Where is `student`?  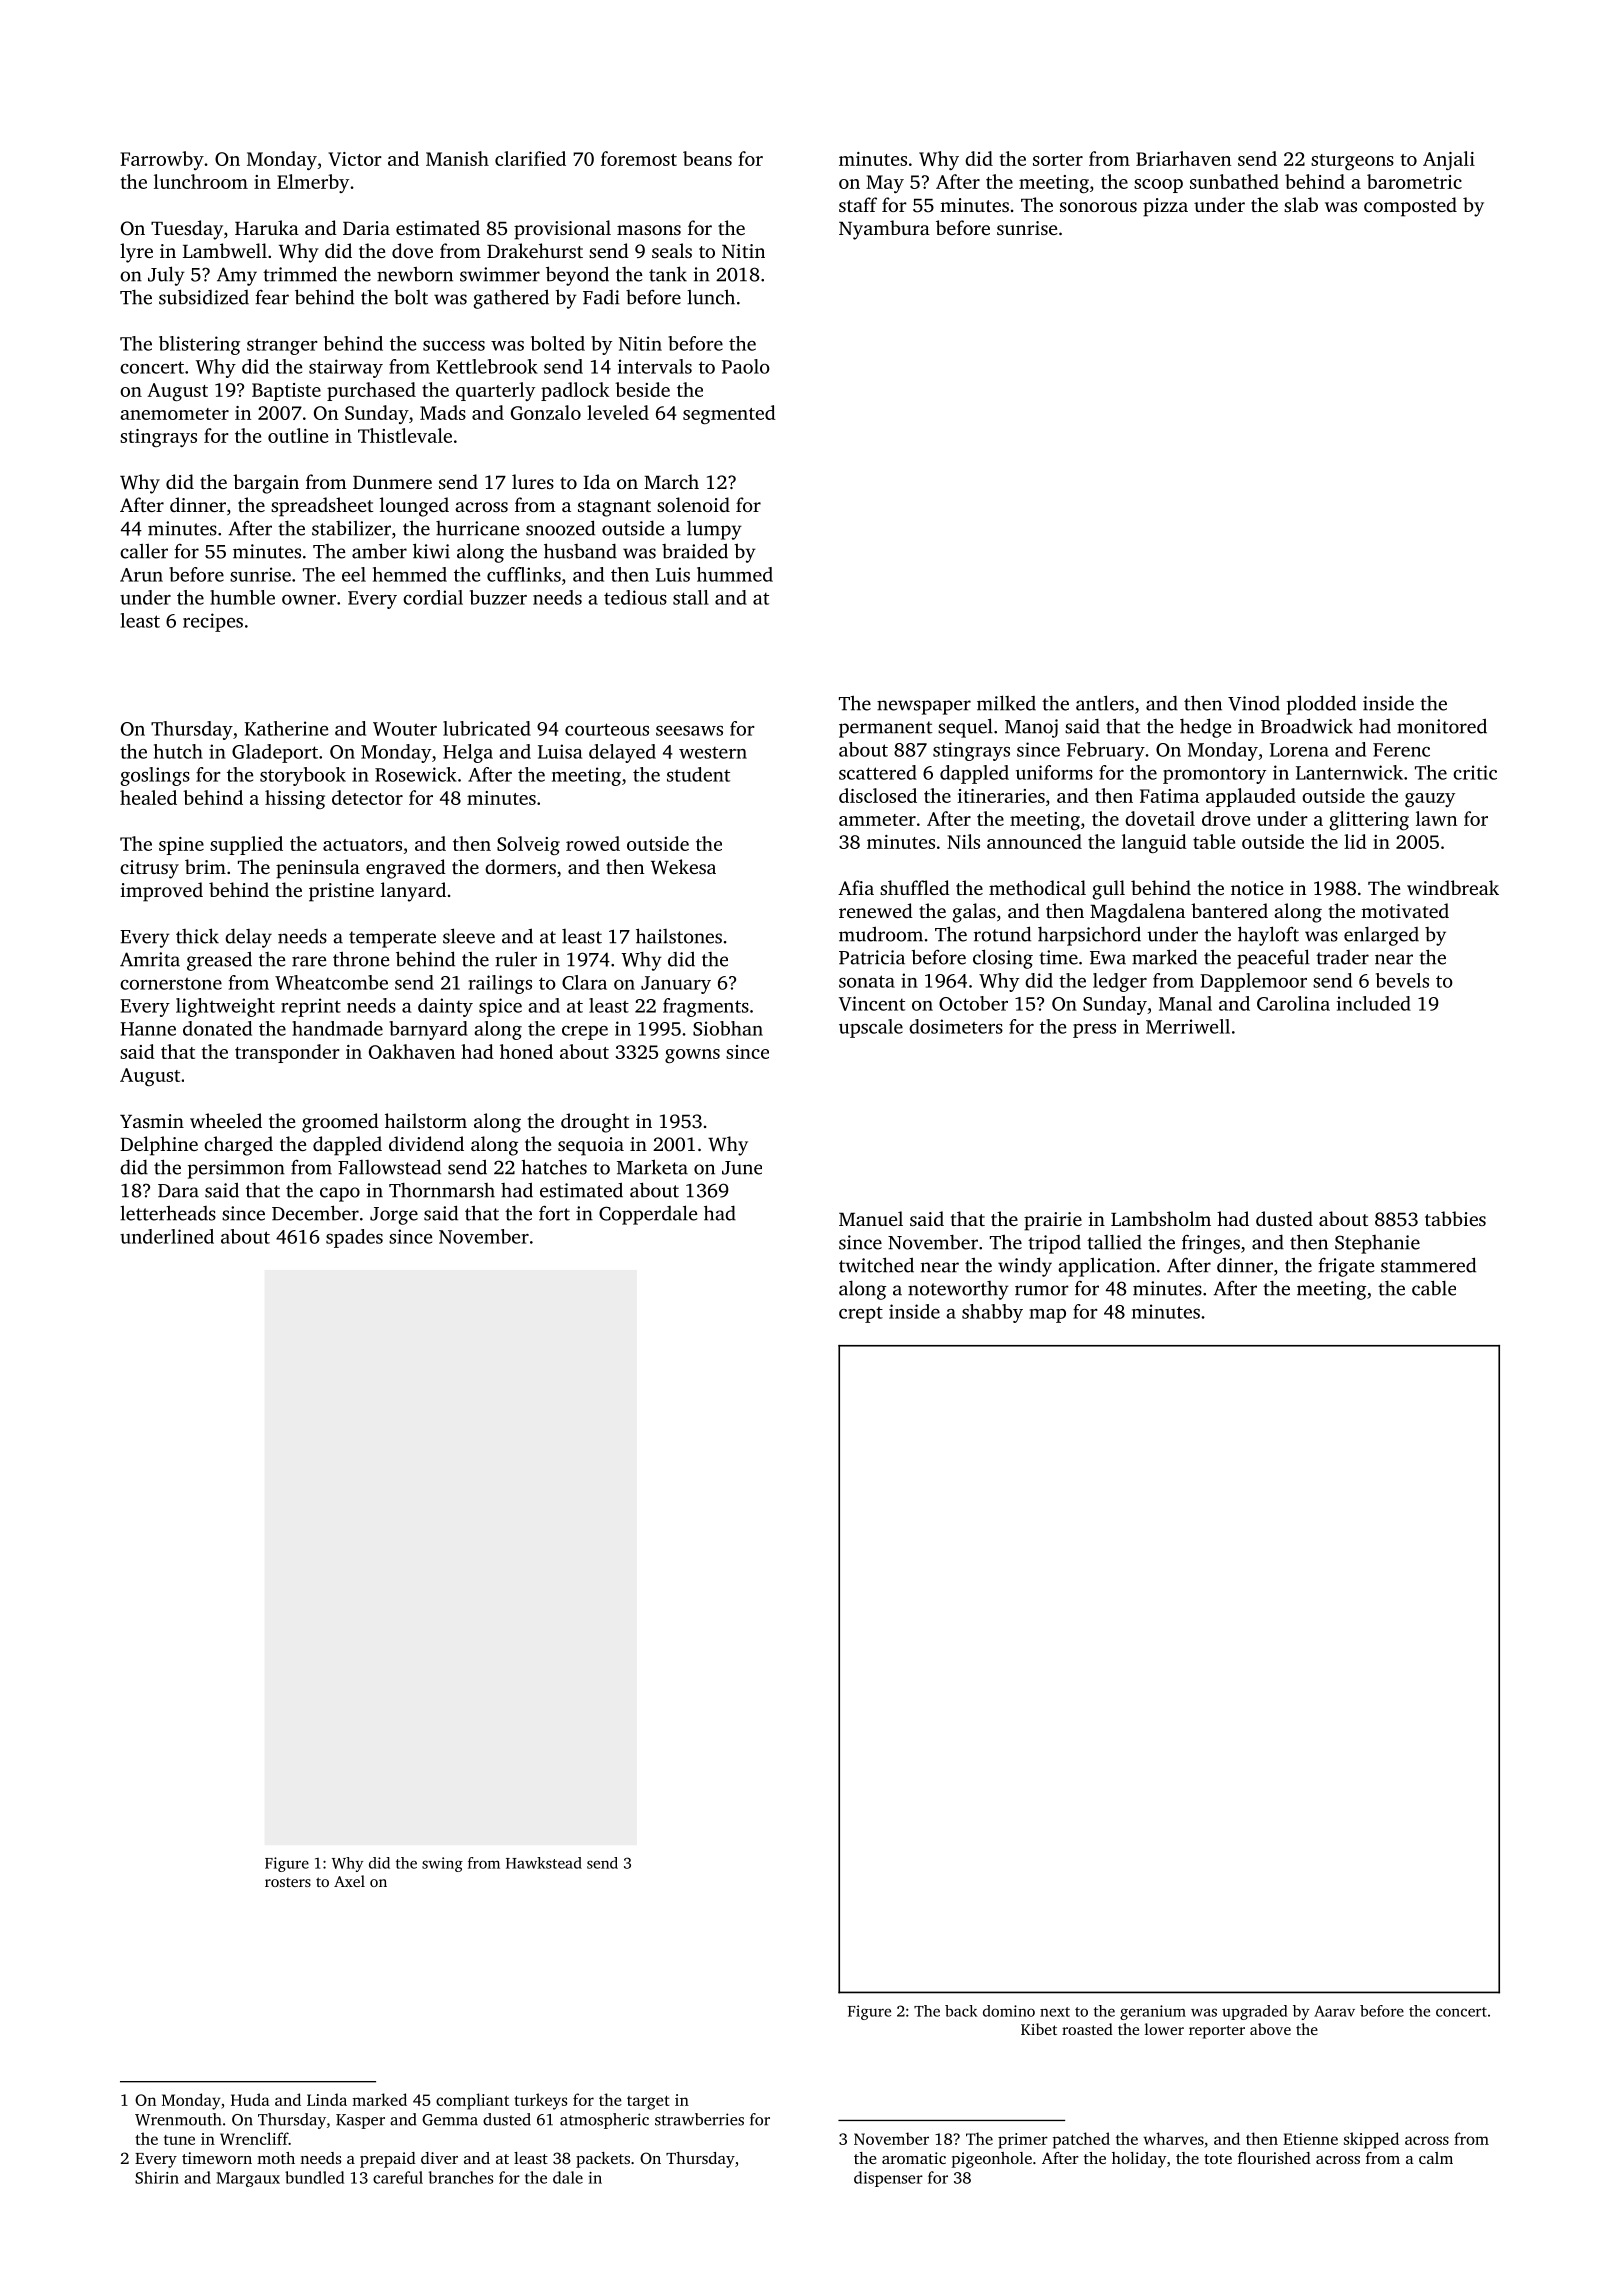 student is located at coordinates (698, 774).
